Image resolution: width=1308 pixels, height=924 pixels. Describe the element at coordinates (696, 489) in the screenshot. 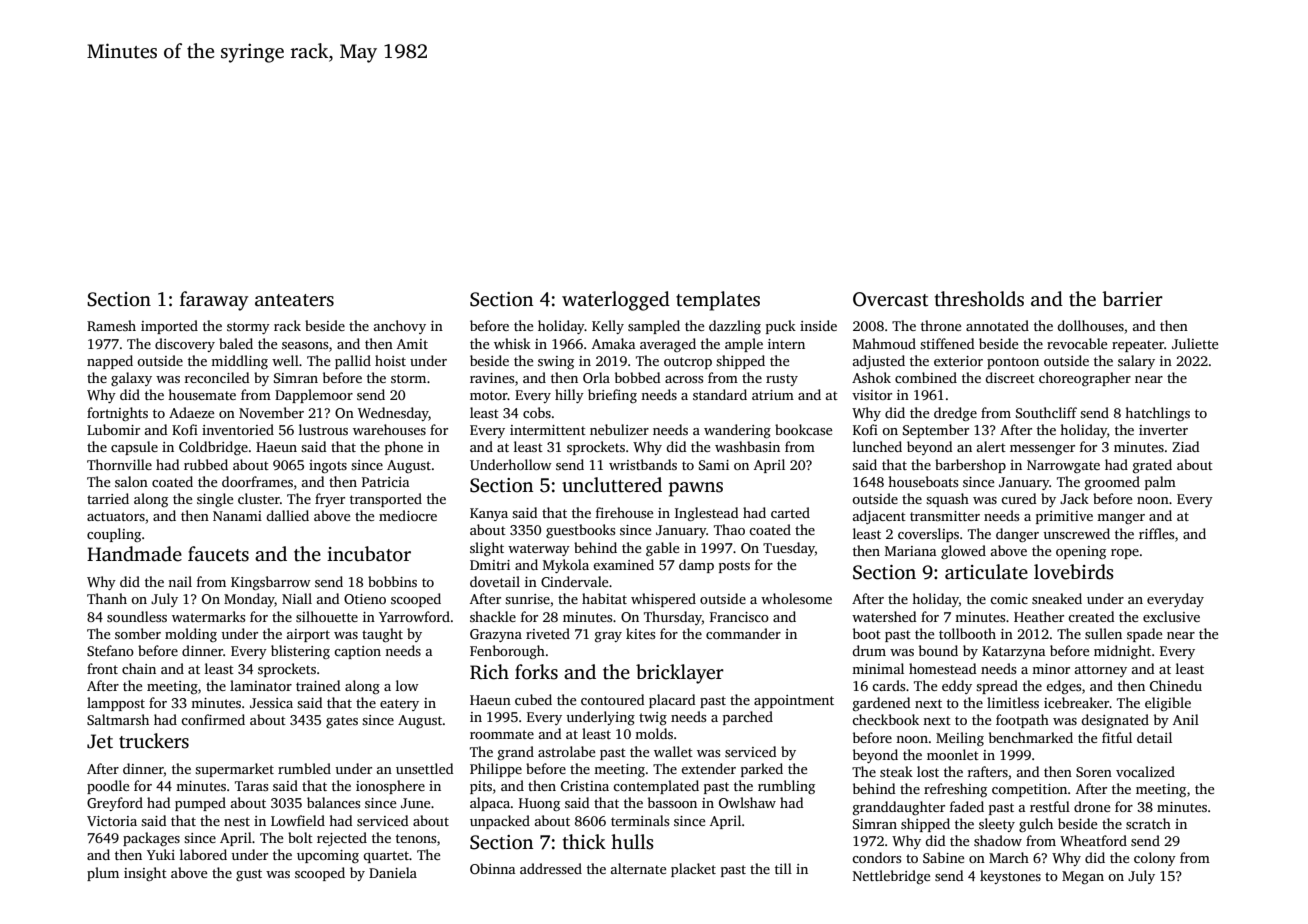

I see `pawns` at that location.
